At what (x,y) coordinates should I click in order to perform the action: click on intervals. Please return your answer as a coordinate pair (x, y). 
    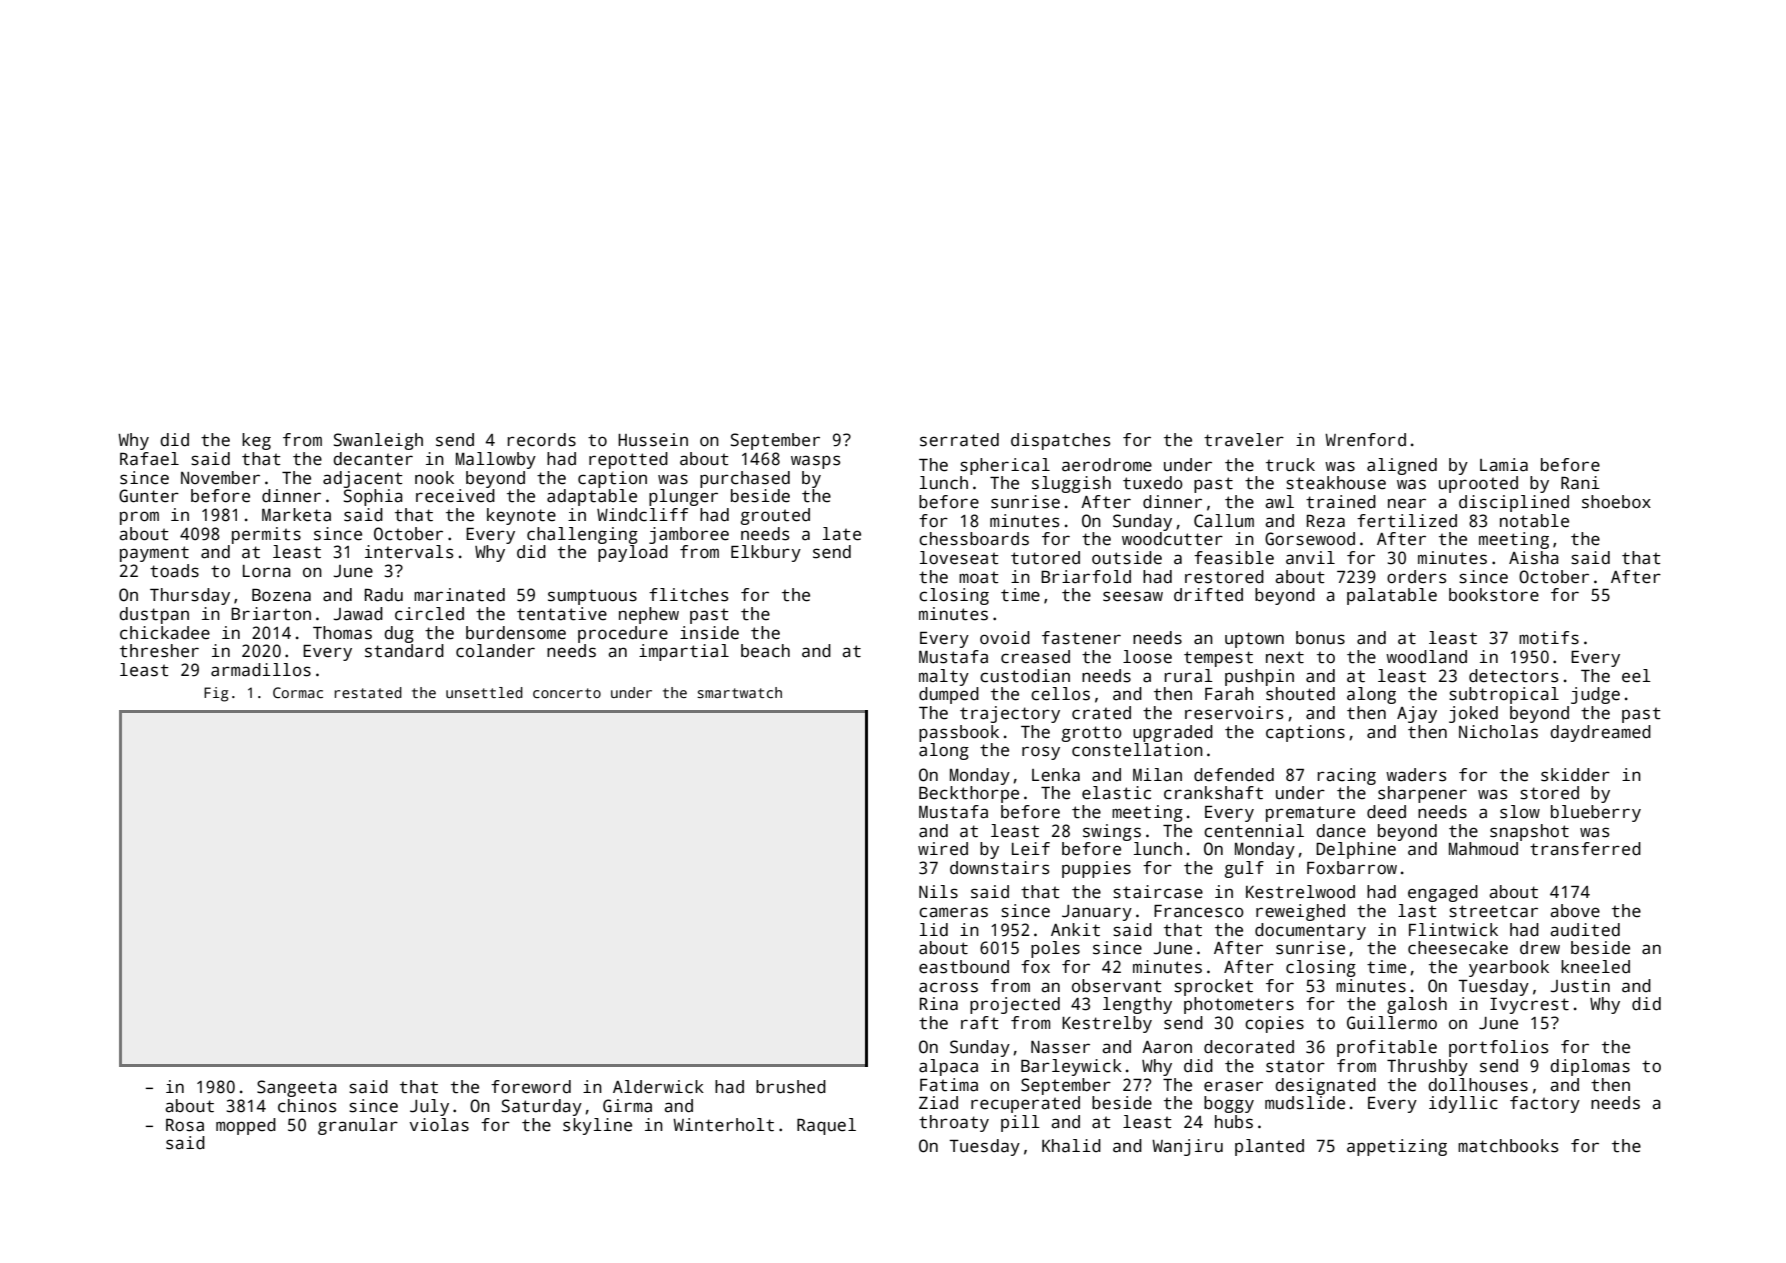
    Looking at the image, I should click on (409, 552).
